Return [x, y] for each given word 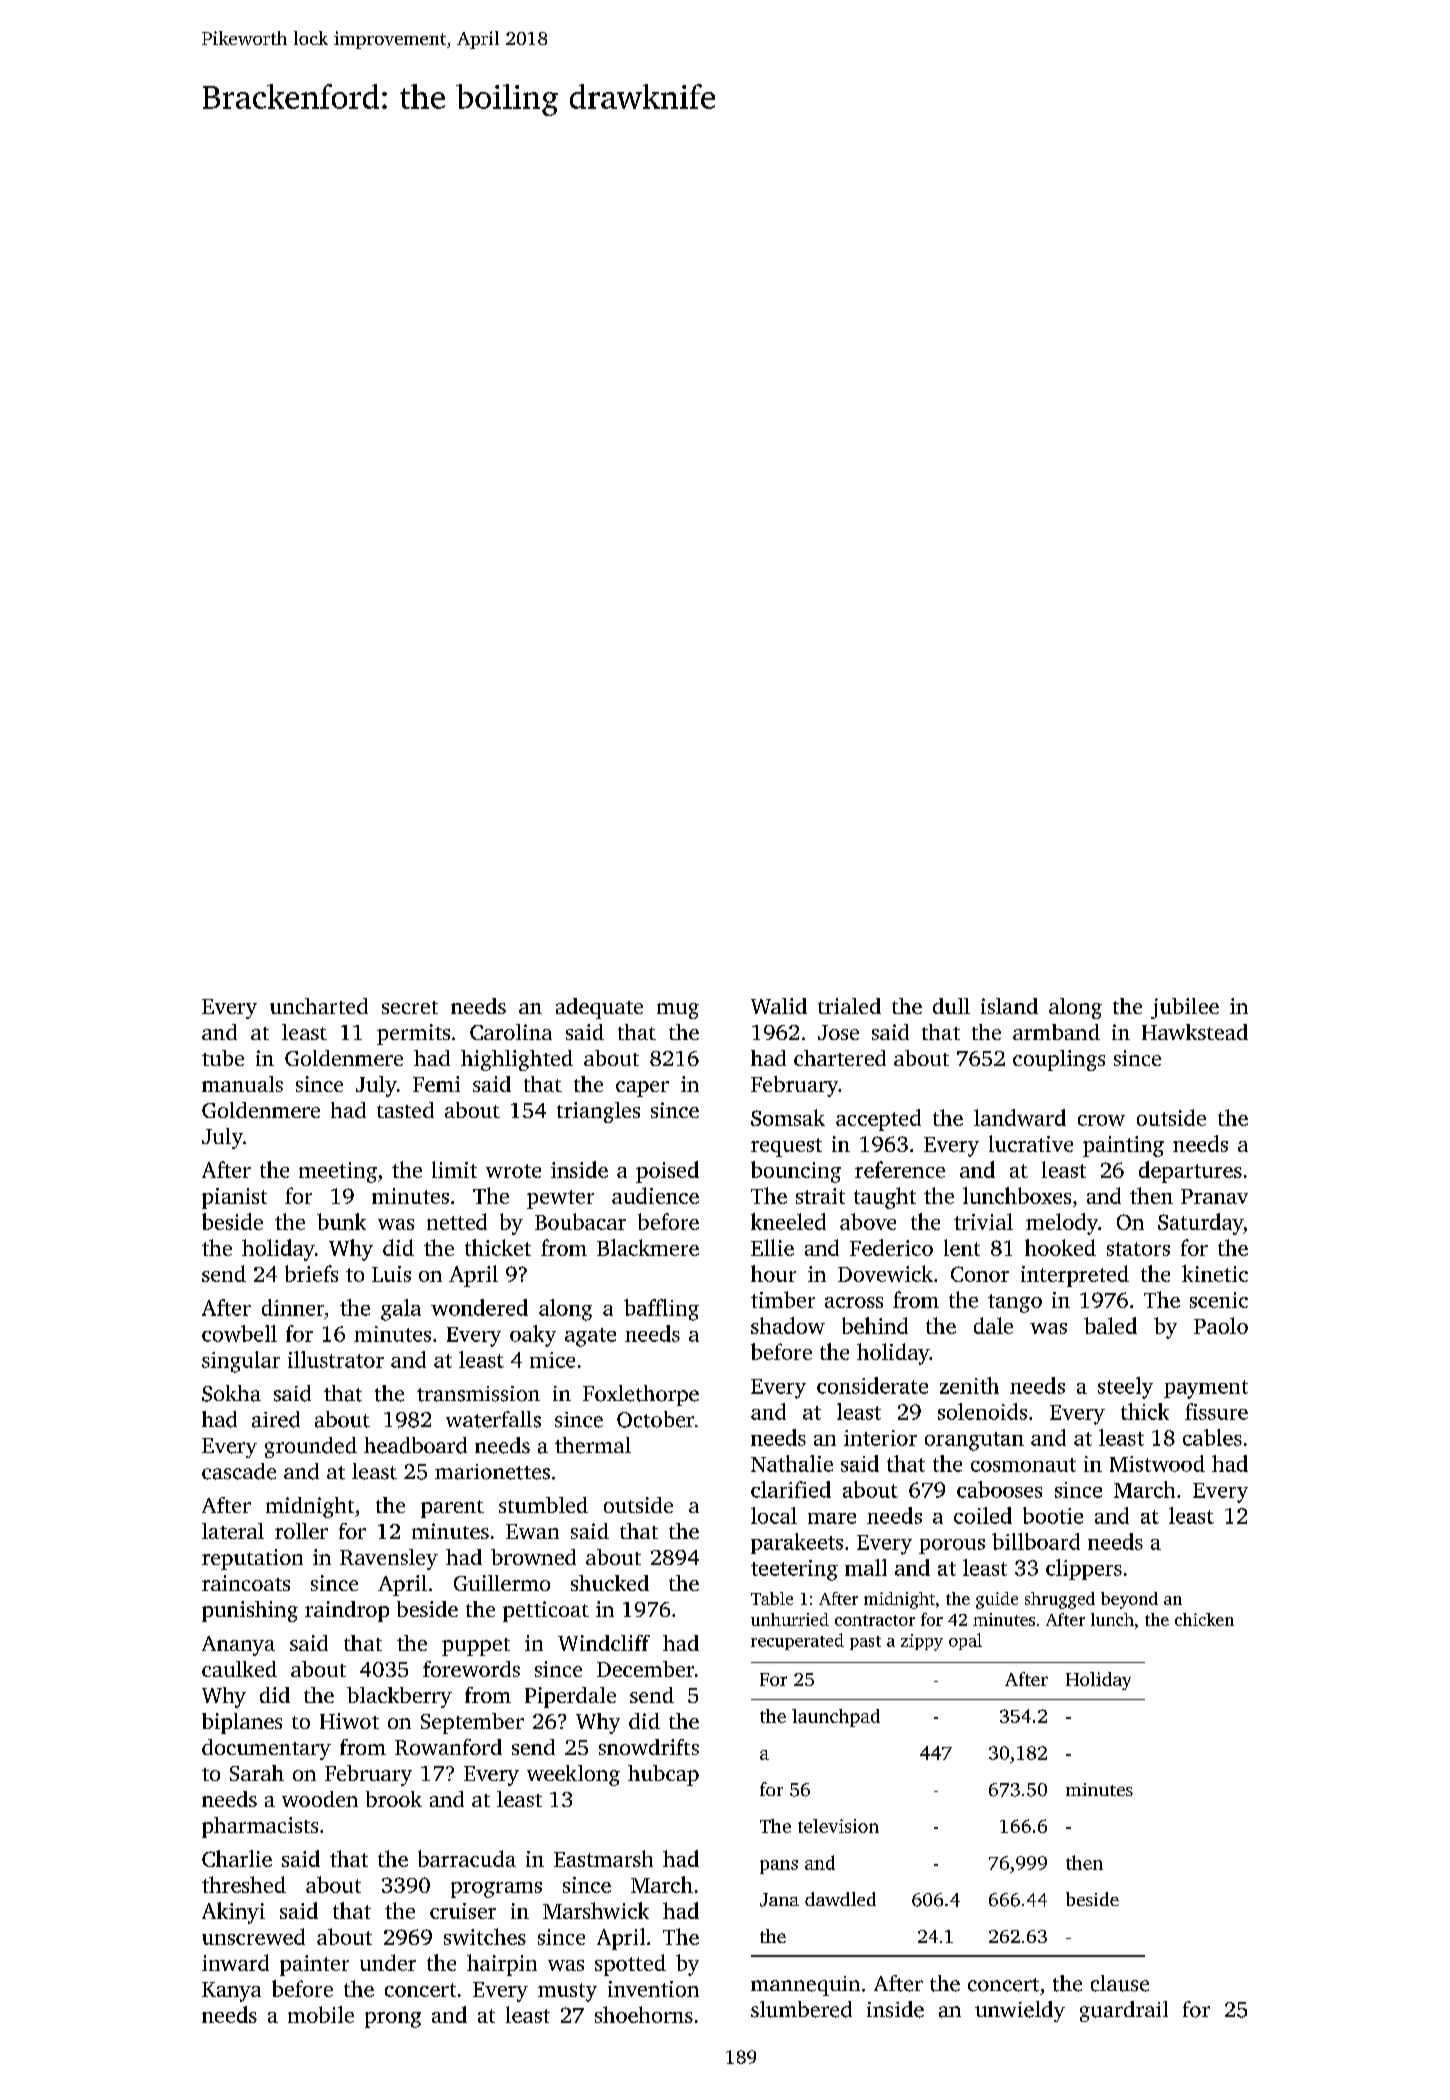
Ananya [238, 1646]
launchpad [836, 1718]
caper [642, 1089]
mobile [321, 2014]
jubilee [1185, 1008]
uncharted [319, 1006]
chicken [1204, 1619]
